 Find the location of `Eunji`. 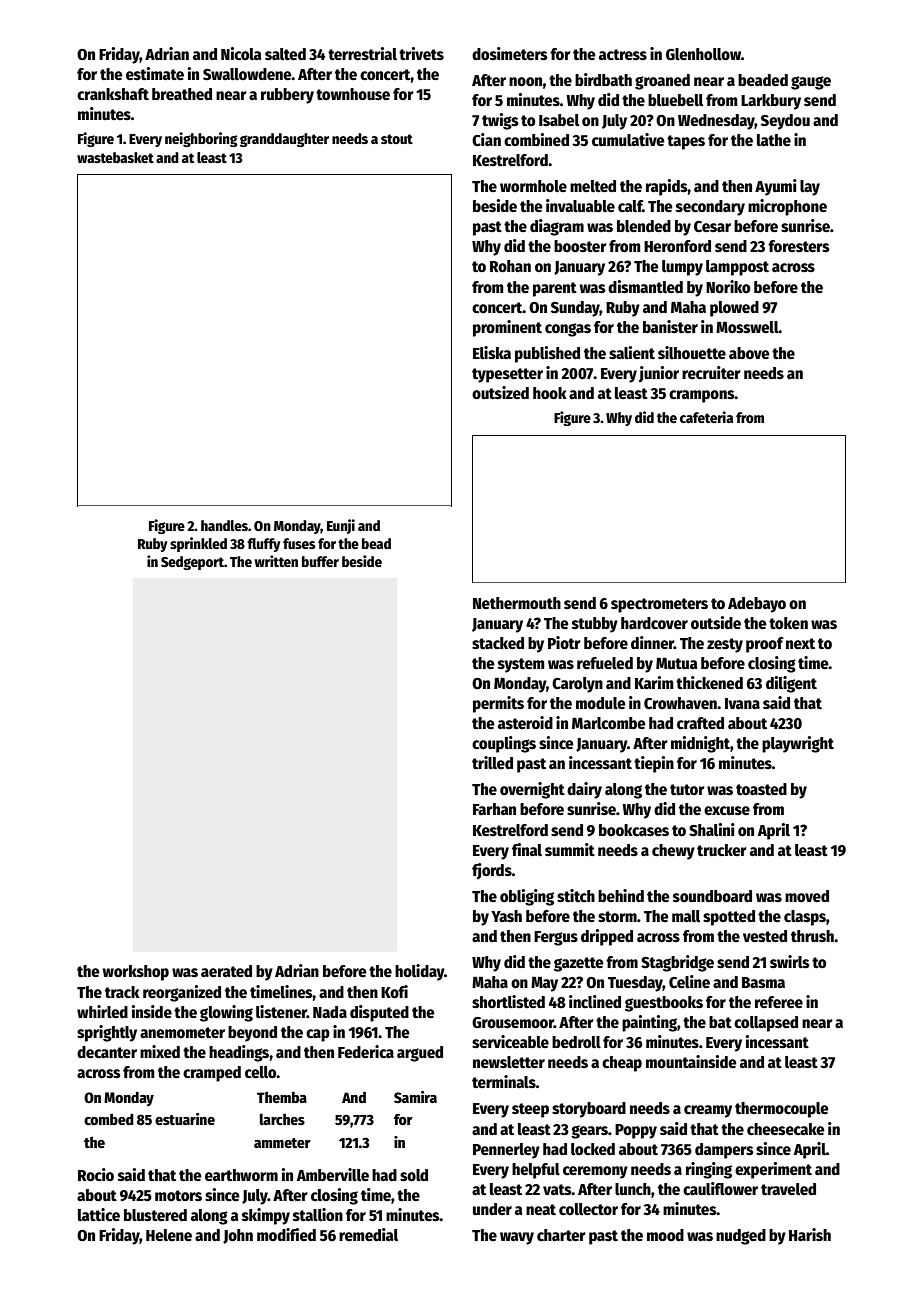

Eunji is located at coordinates (341, 526).
